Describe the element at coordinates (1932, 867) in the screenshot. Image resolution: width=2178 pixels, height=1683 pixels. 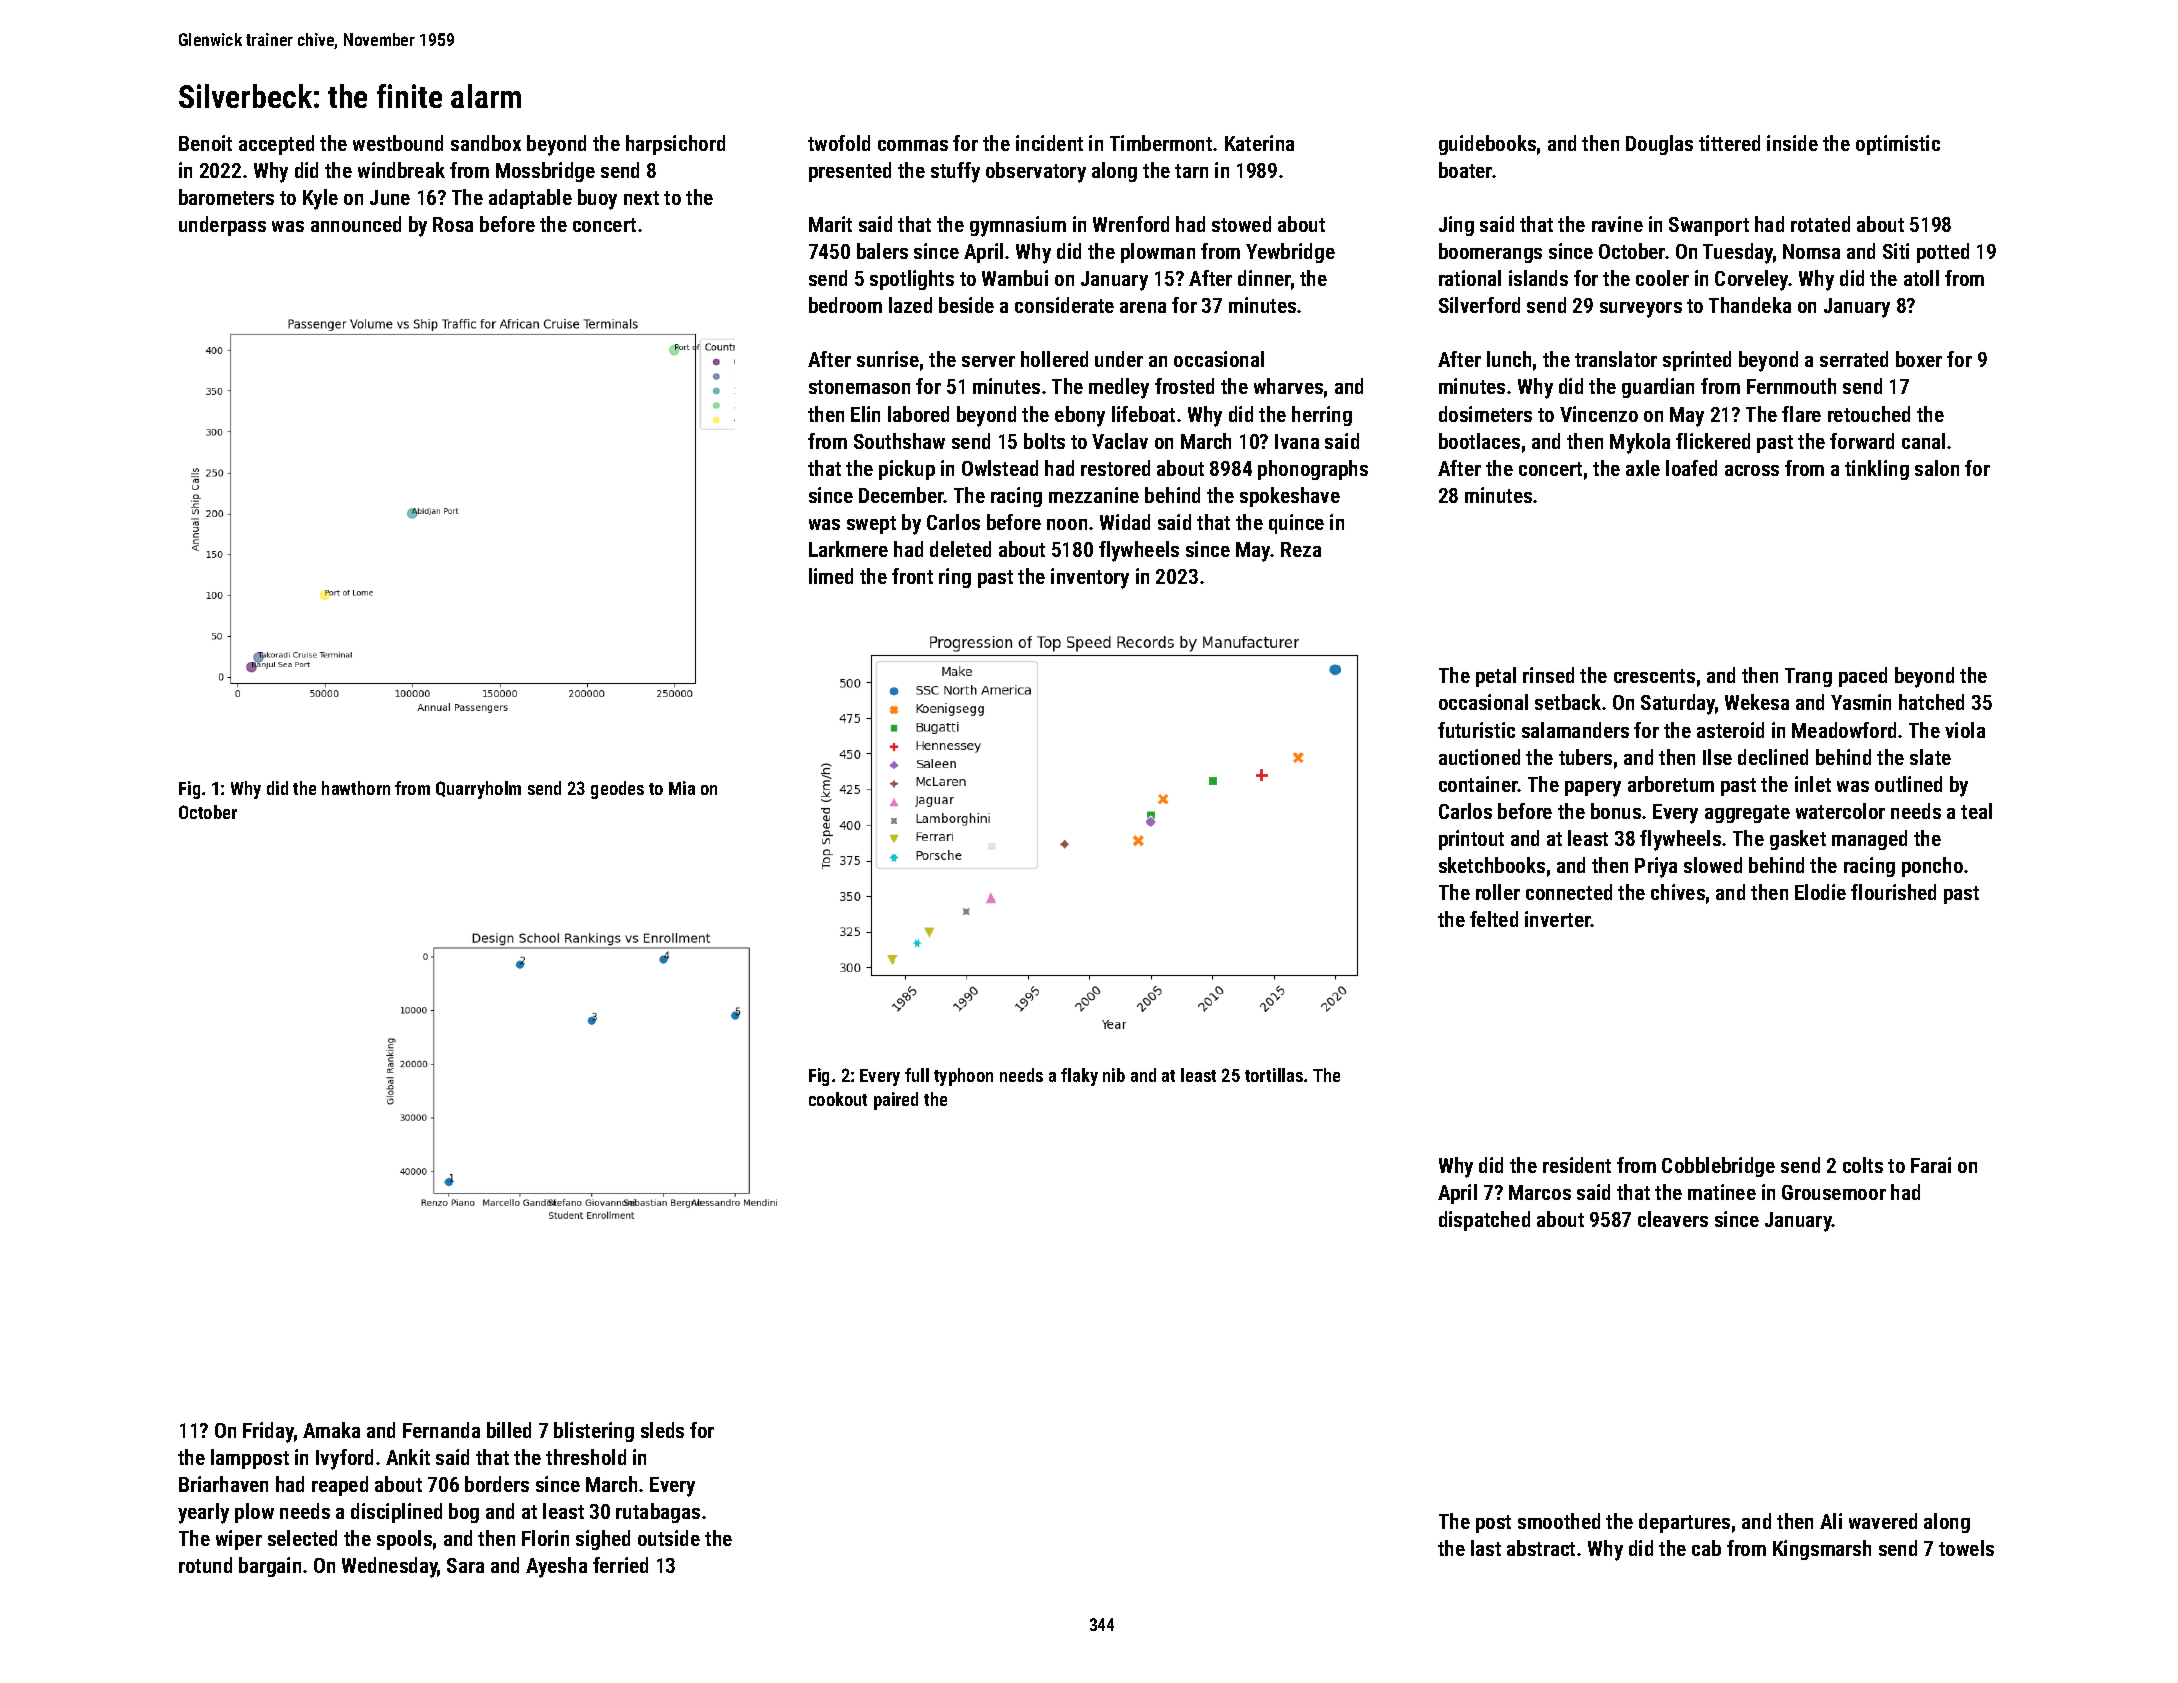
I see `poncho` at that location.
